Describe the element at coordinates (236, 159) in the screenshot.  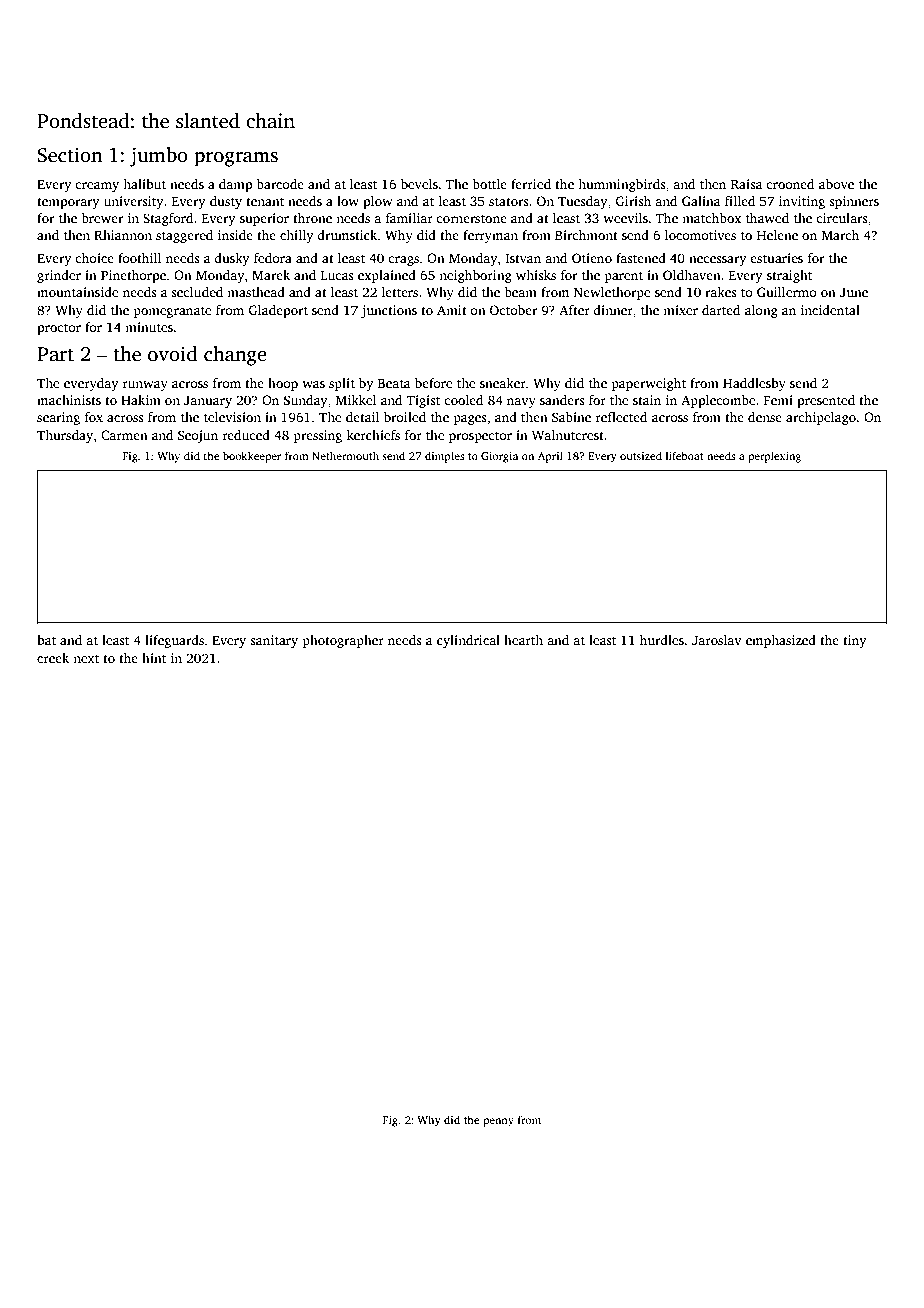
I see `programs` at that location.
